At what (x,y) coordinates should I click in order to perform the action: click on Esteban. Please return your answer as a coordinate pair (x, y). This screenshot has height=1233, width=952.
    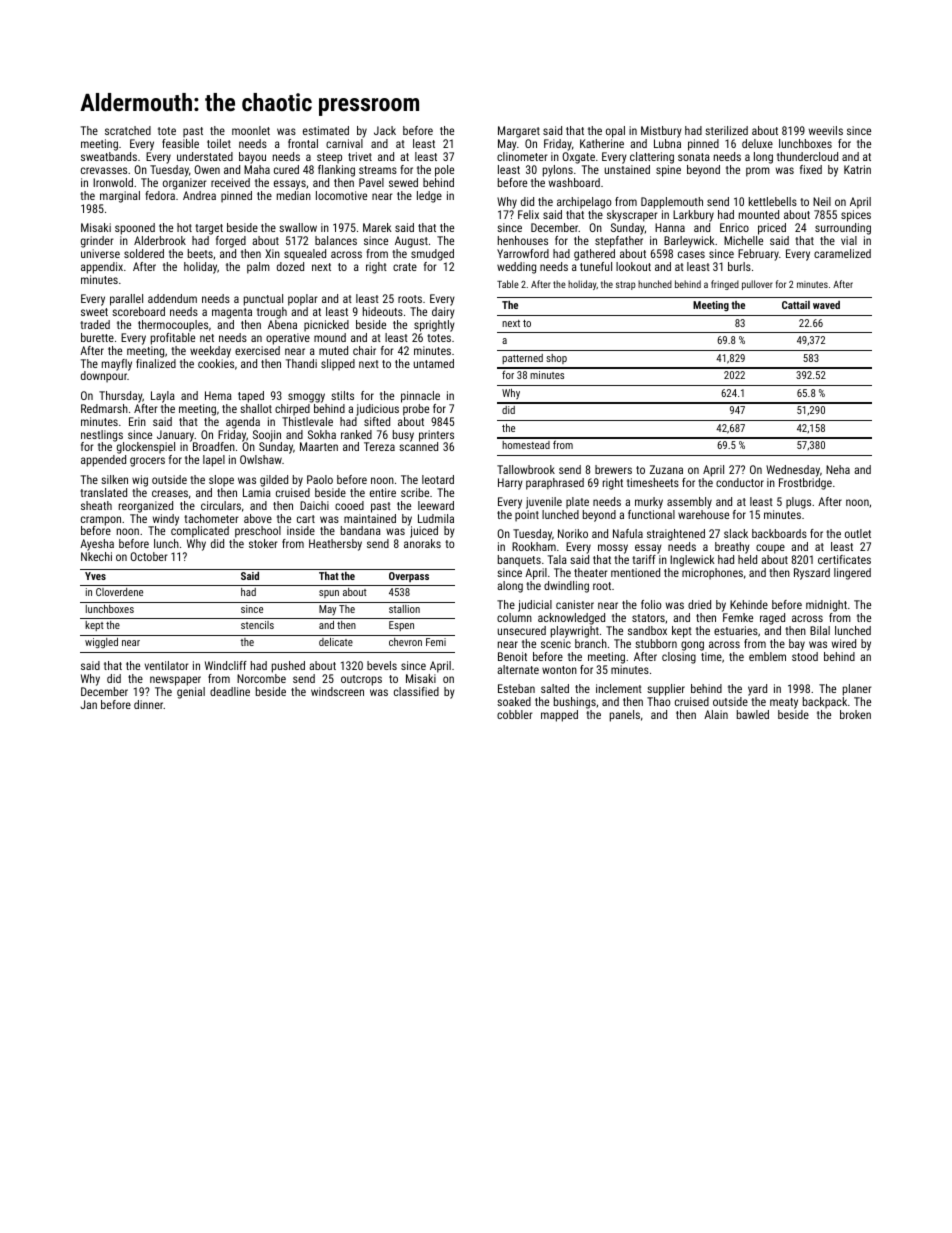
    Looking at the image, I should click on (516, 688).
